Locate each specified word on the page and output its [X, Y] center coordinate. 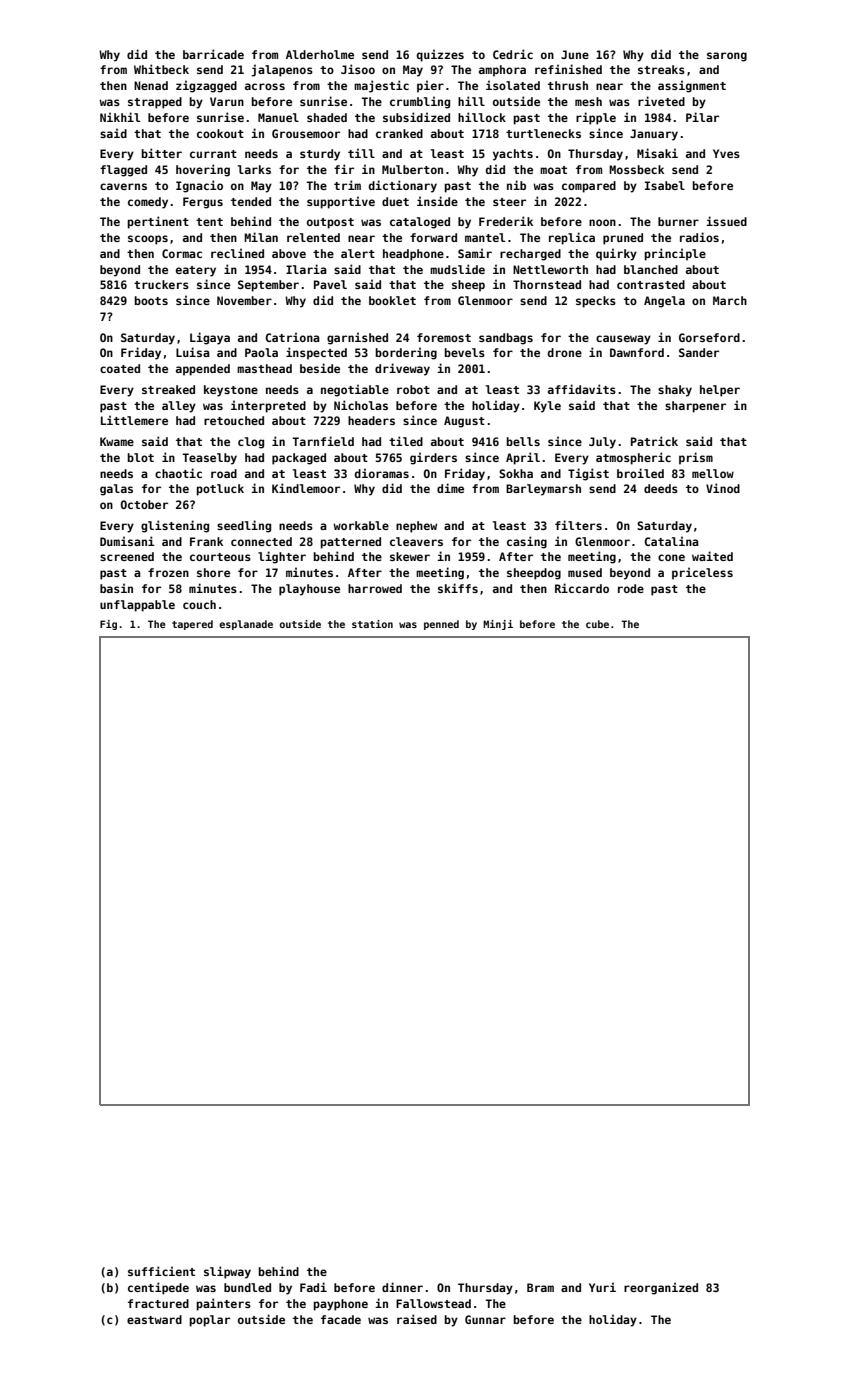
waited [712, 556]
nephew [416, 527]
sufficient [161, 1271]
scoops [148, 240]
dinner [402, 1287]
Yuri [602, 1287]
